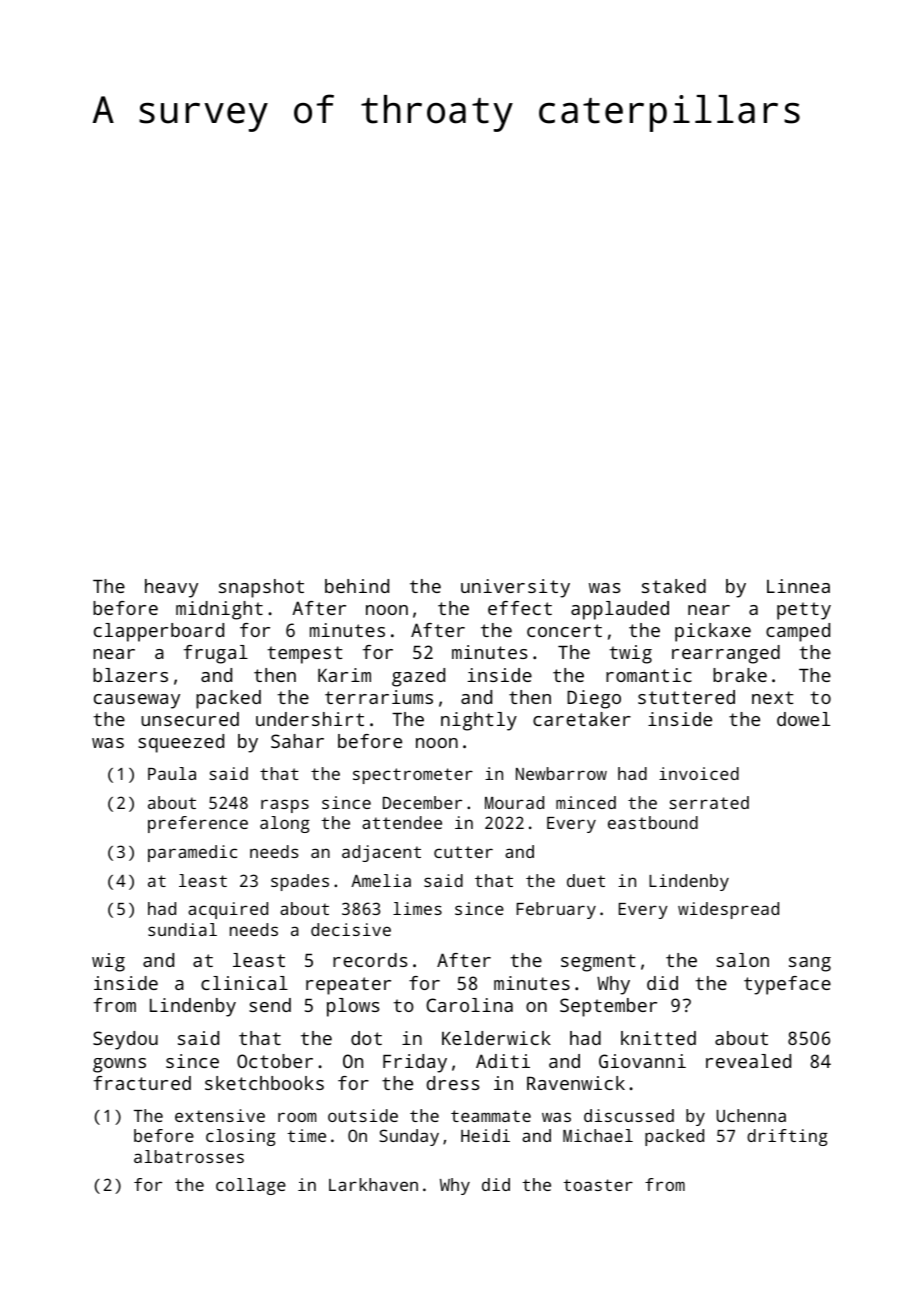 The height and width of the screenshot is (1314, 924). I want to click on Friday, so click(415, 1063).
